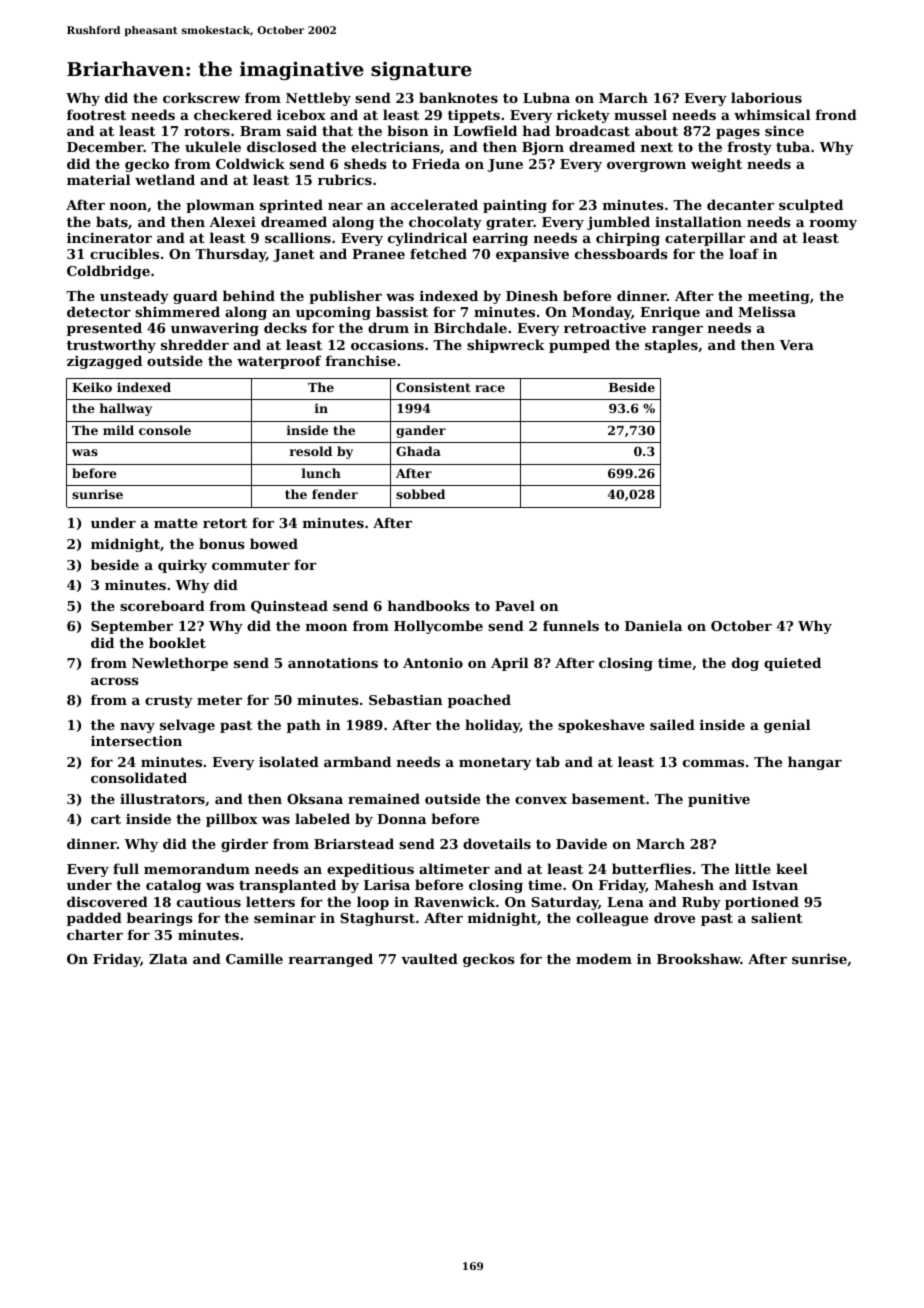 The height and width of the document is (1308, 924). What do you see at coordinates (745, 664) in the document?
I see `dog` at bounding box center [745, 664].
